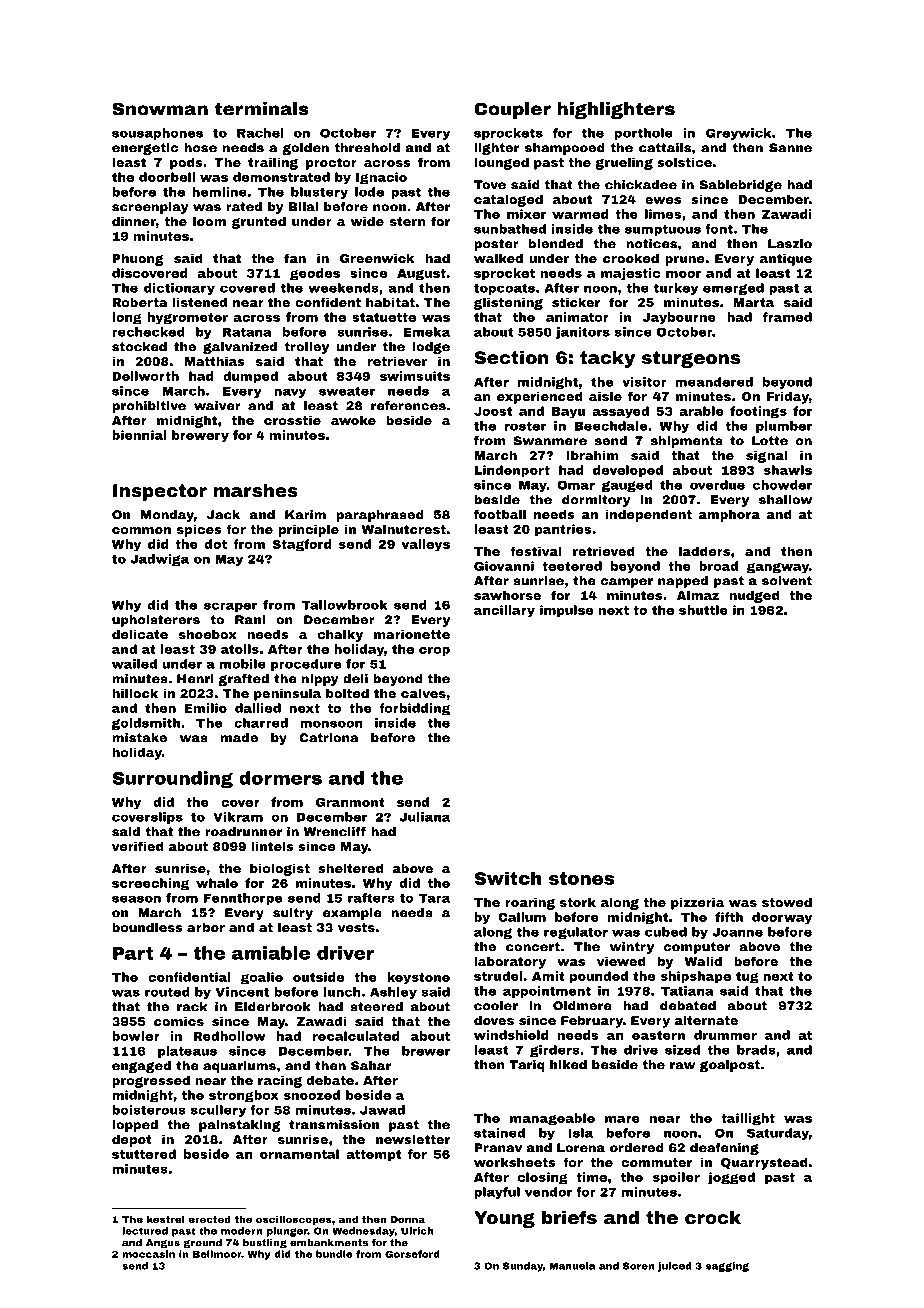  What do you see at coordinates (148, 1254) in the page?
I see `moccasin` at bounding box center [148, 1254].
